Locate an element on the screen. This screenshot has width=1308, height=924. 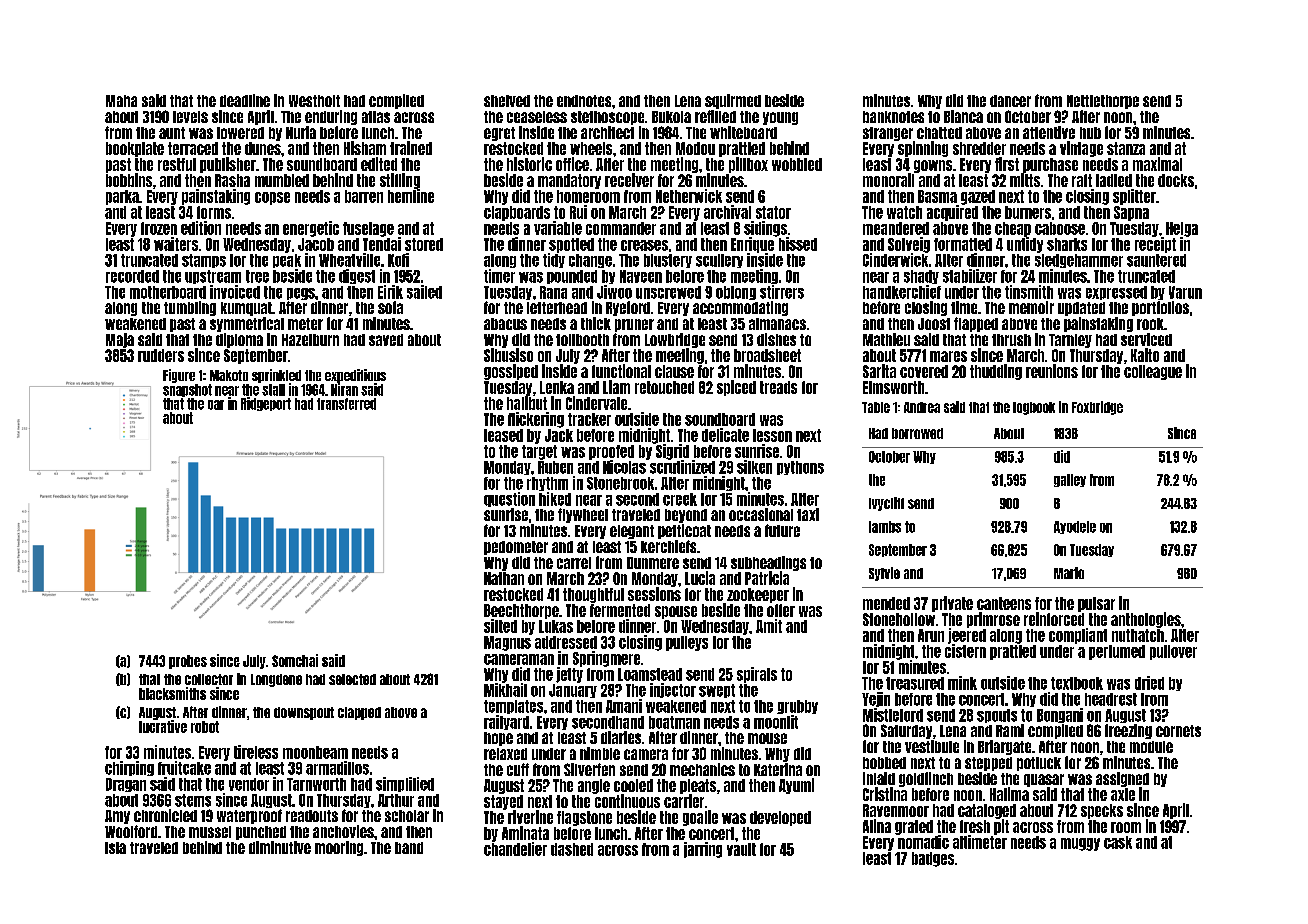
Maja is located at coordinates (120, 340).
